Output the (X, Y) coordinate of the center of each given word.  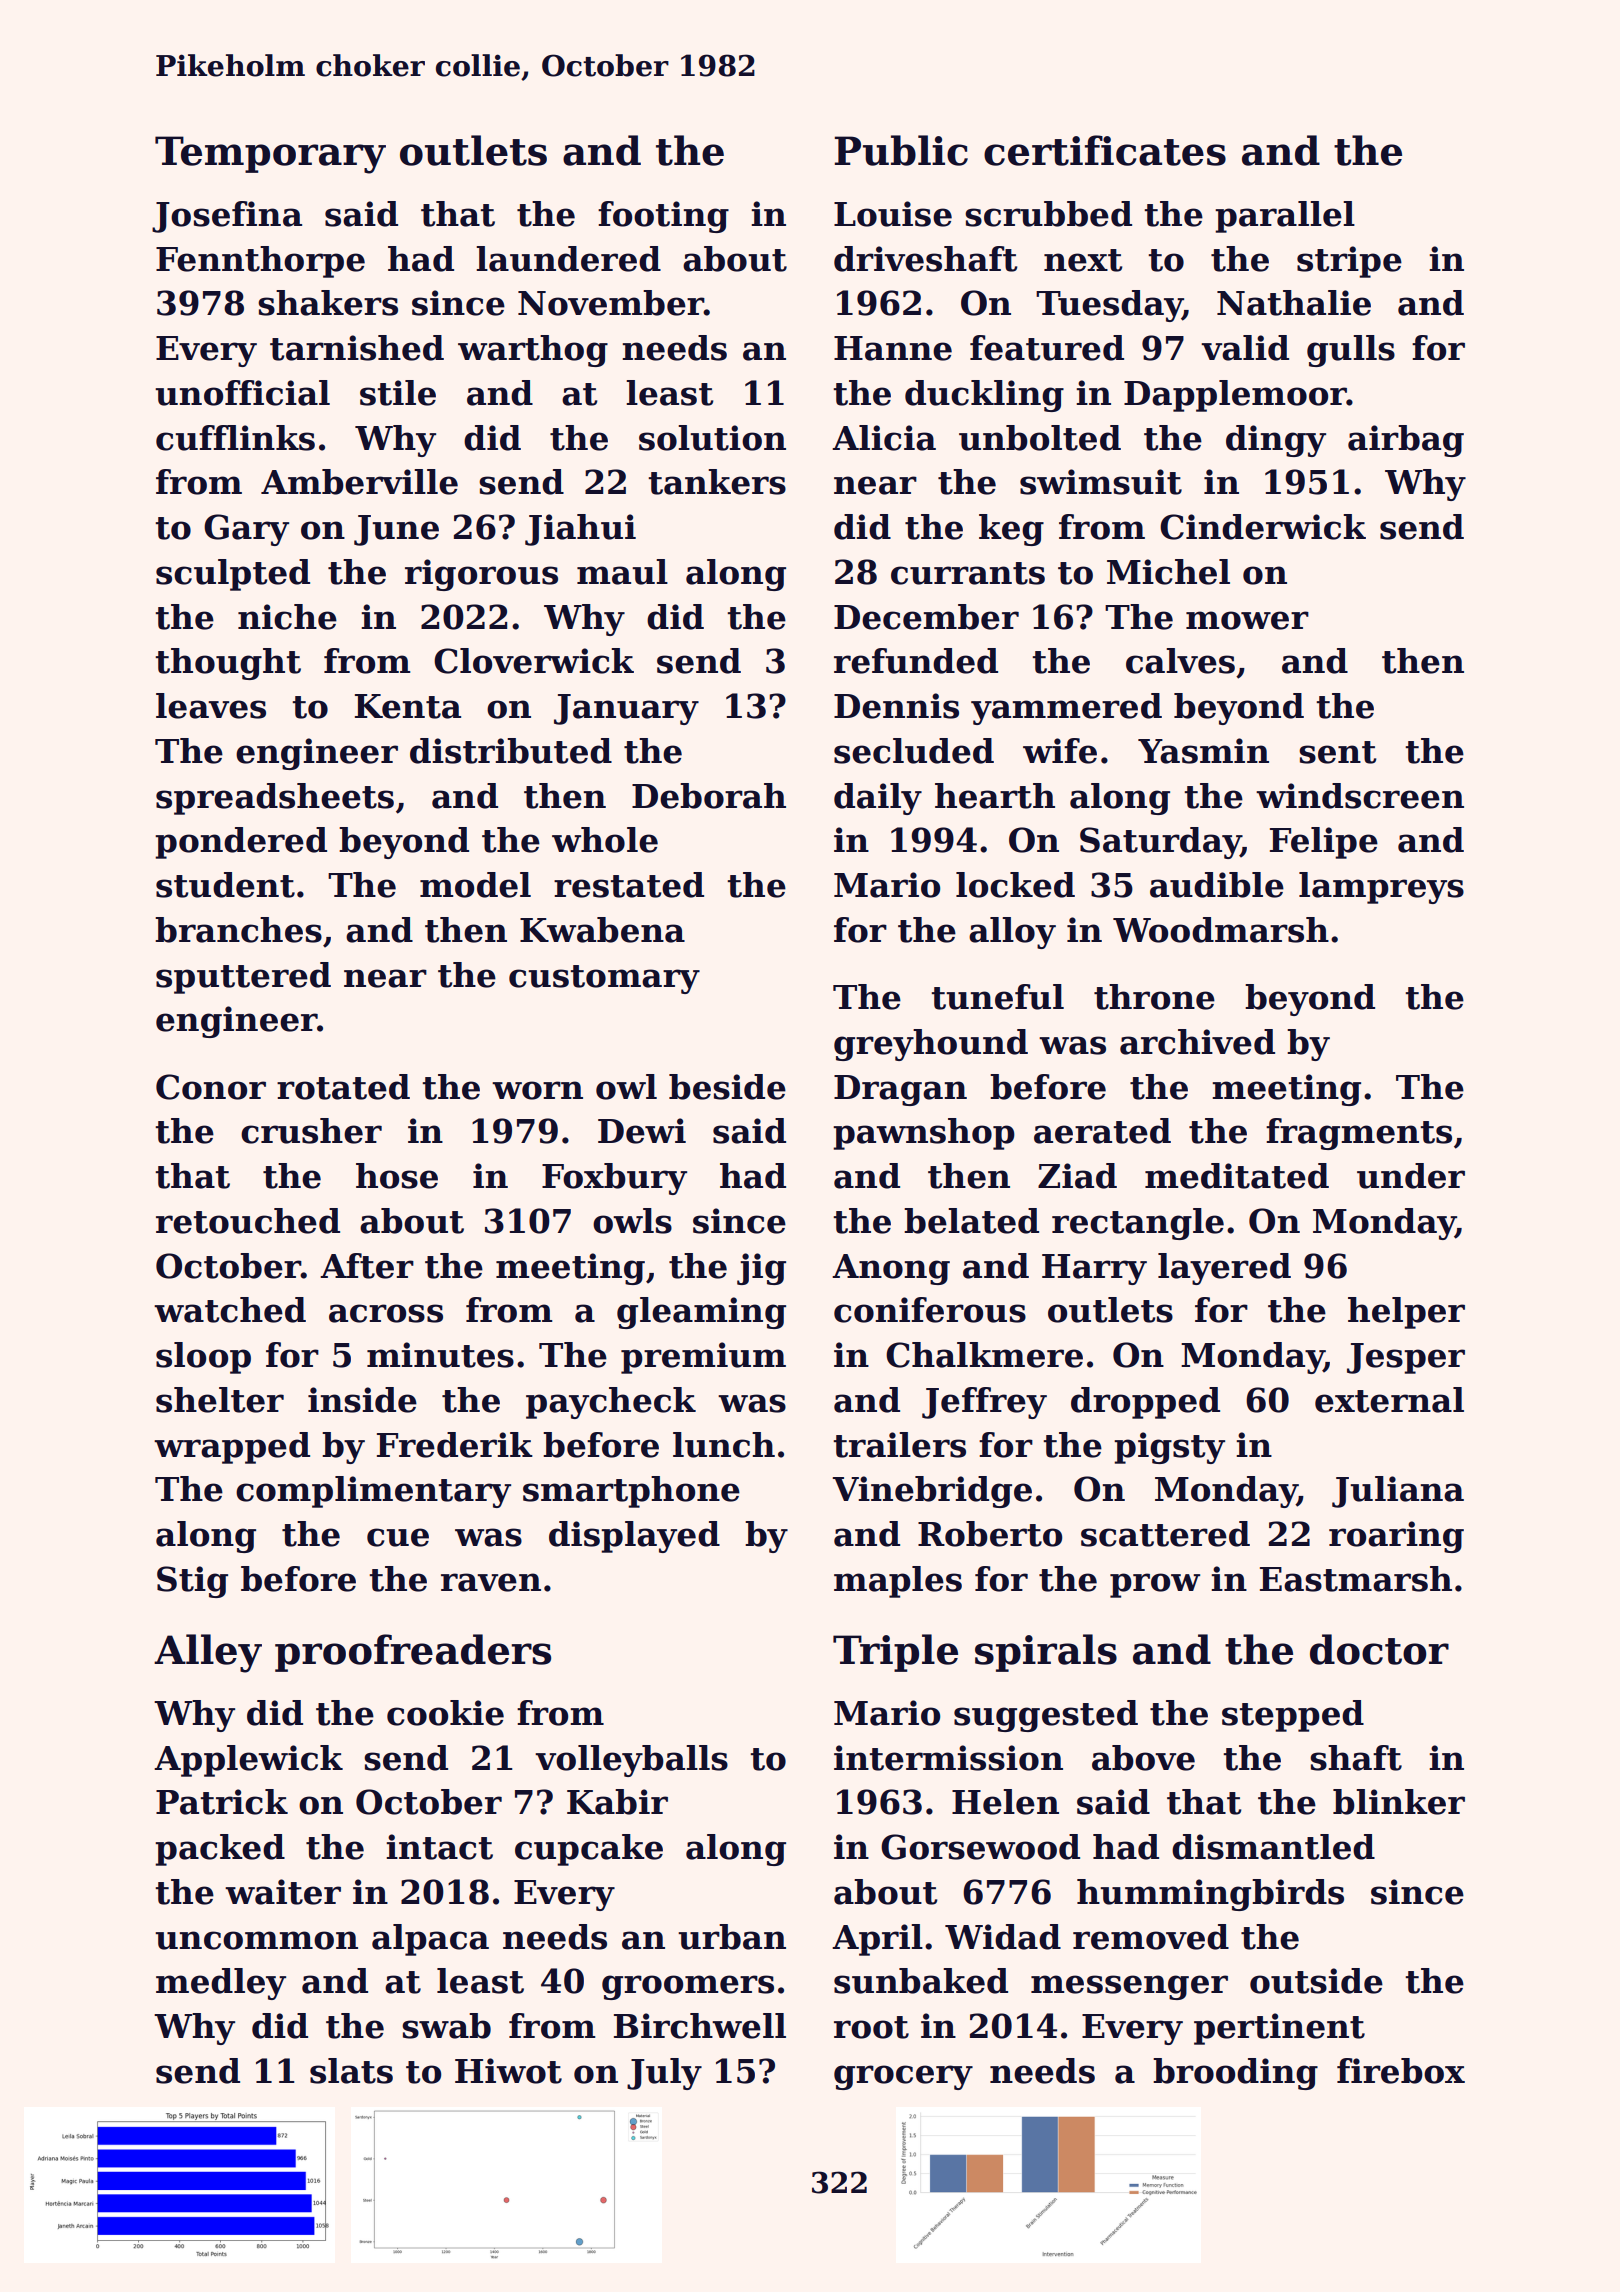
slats (351, 2071)
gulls (1351, 351)
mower (1247, 620)
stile (398, 393)
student (225, 885)
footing (663, 217)
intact (439, 1847)
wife (1060, 751)
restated (629, 885)
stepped (1293, 1716)
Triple (895, 1653)
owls (632, 1221)
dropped (1145, 1403)
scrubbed (1048, 214)
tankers (717, 482)
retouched (248, 1221)
